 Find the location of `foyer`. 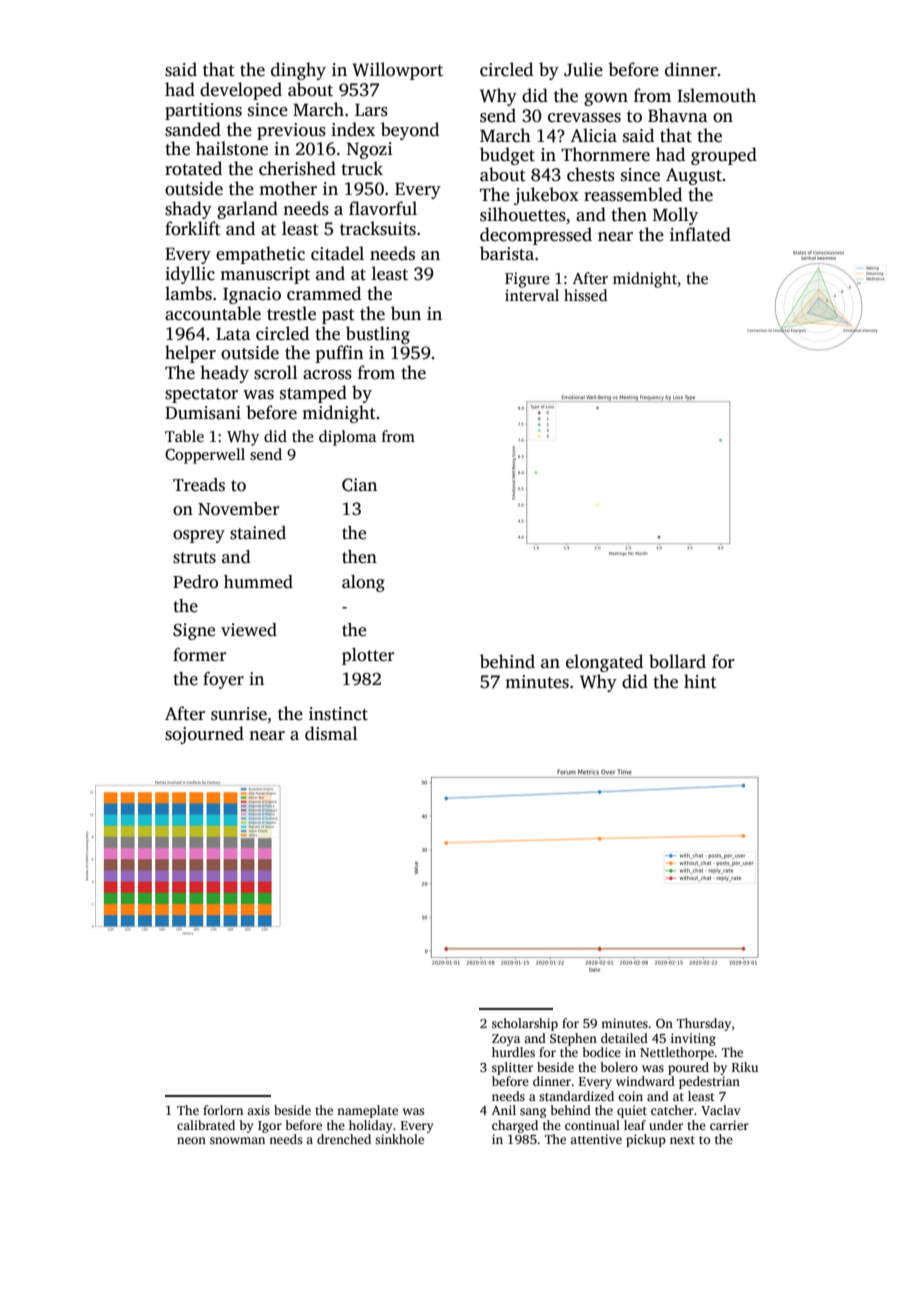

foyer is located at coordinates (223, 680).
